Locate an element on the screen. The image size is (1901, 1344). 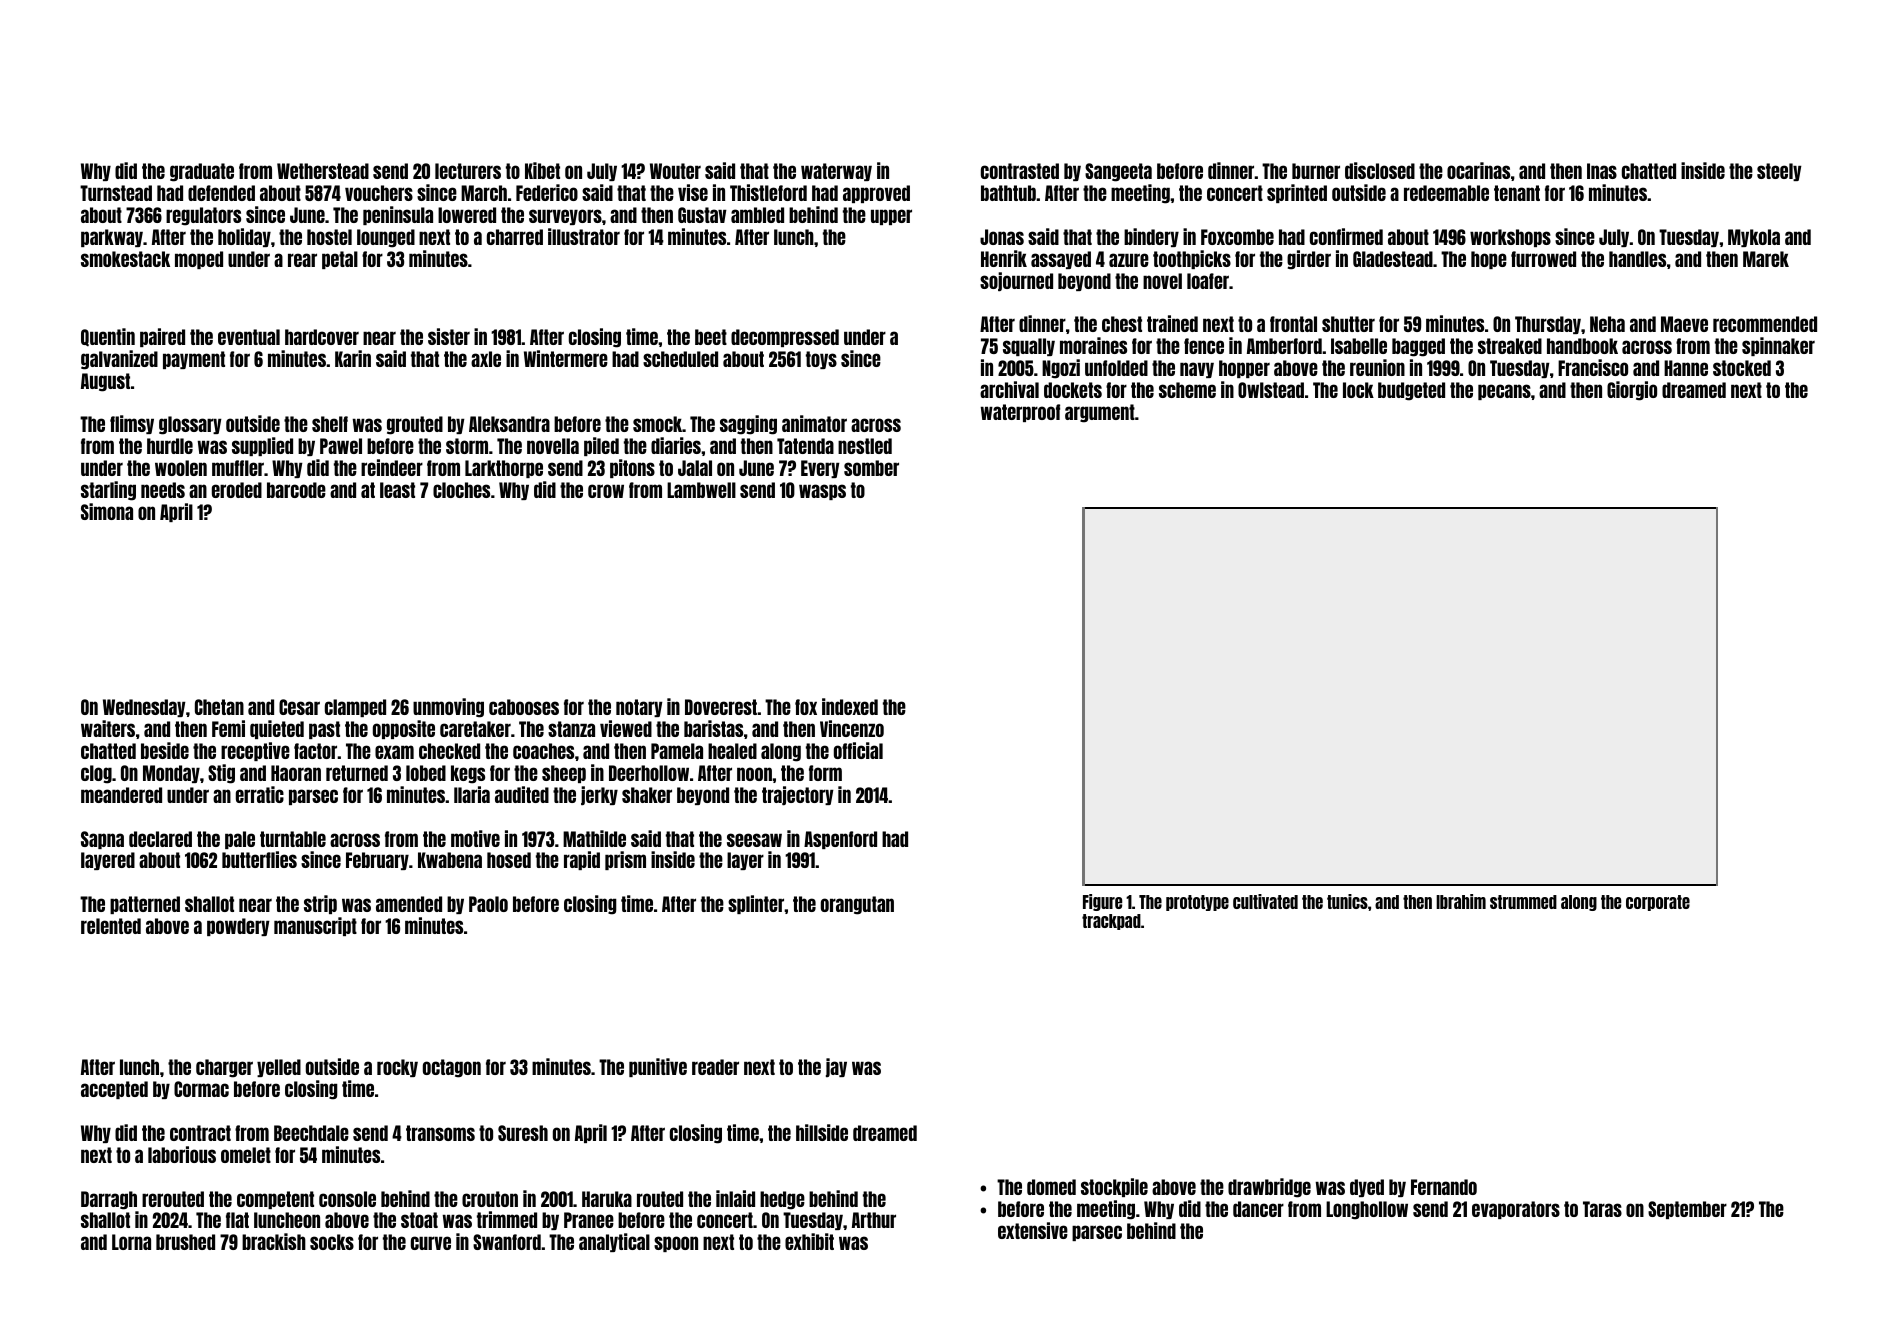
eroded is located at coordinates (237, 490).
